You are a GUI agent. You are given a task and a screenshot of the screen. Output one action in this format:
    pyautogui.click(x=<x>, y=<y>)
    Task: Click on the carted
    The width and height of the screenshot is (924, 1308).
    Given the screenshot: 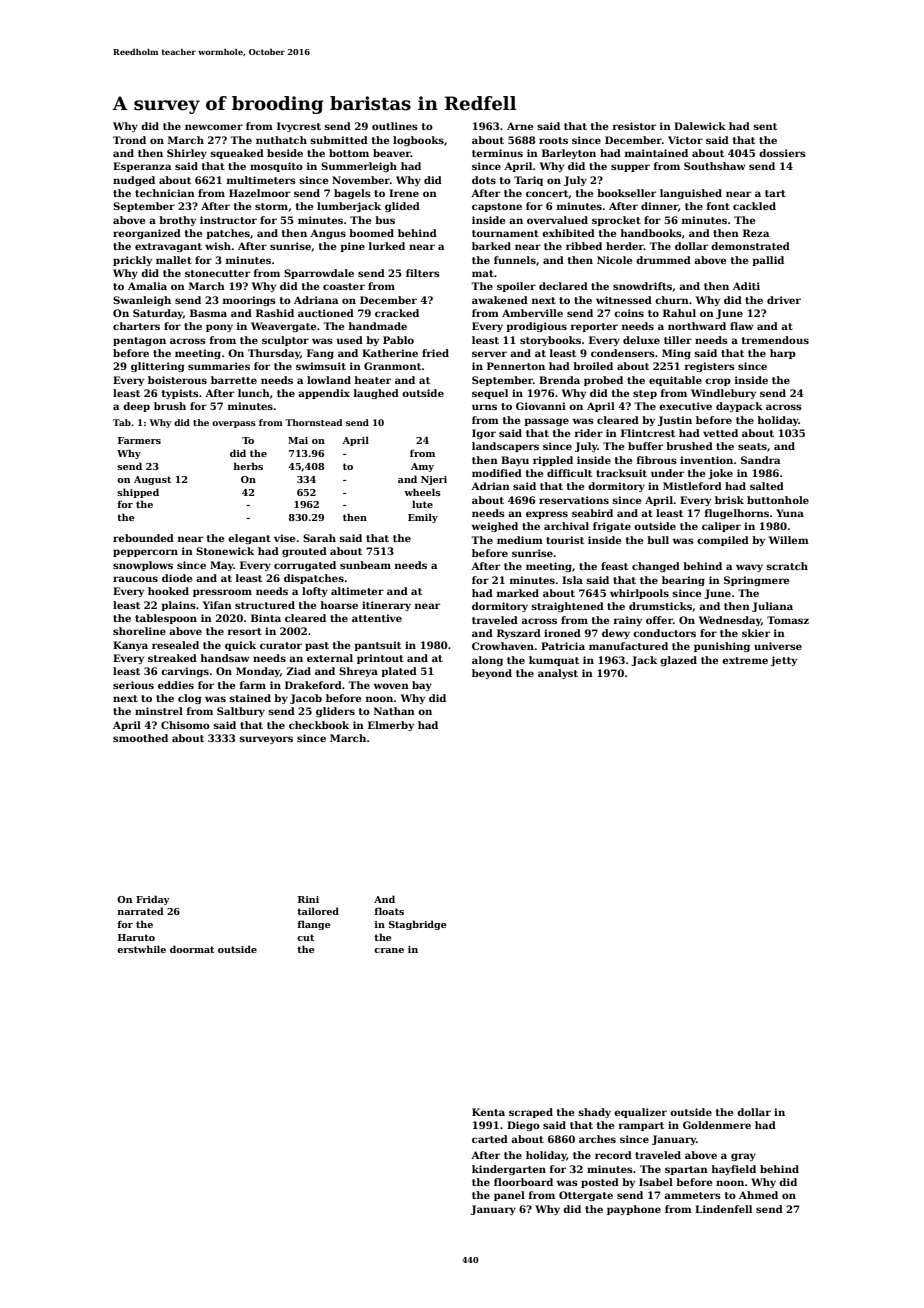 What is the action you would take?
    pyautogui.click(x=490, y=1139)
